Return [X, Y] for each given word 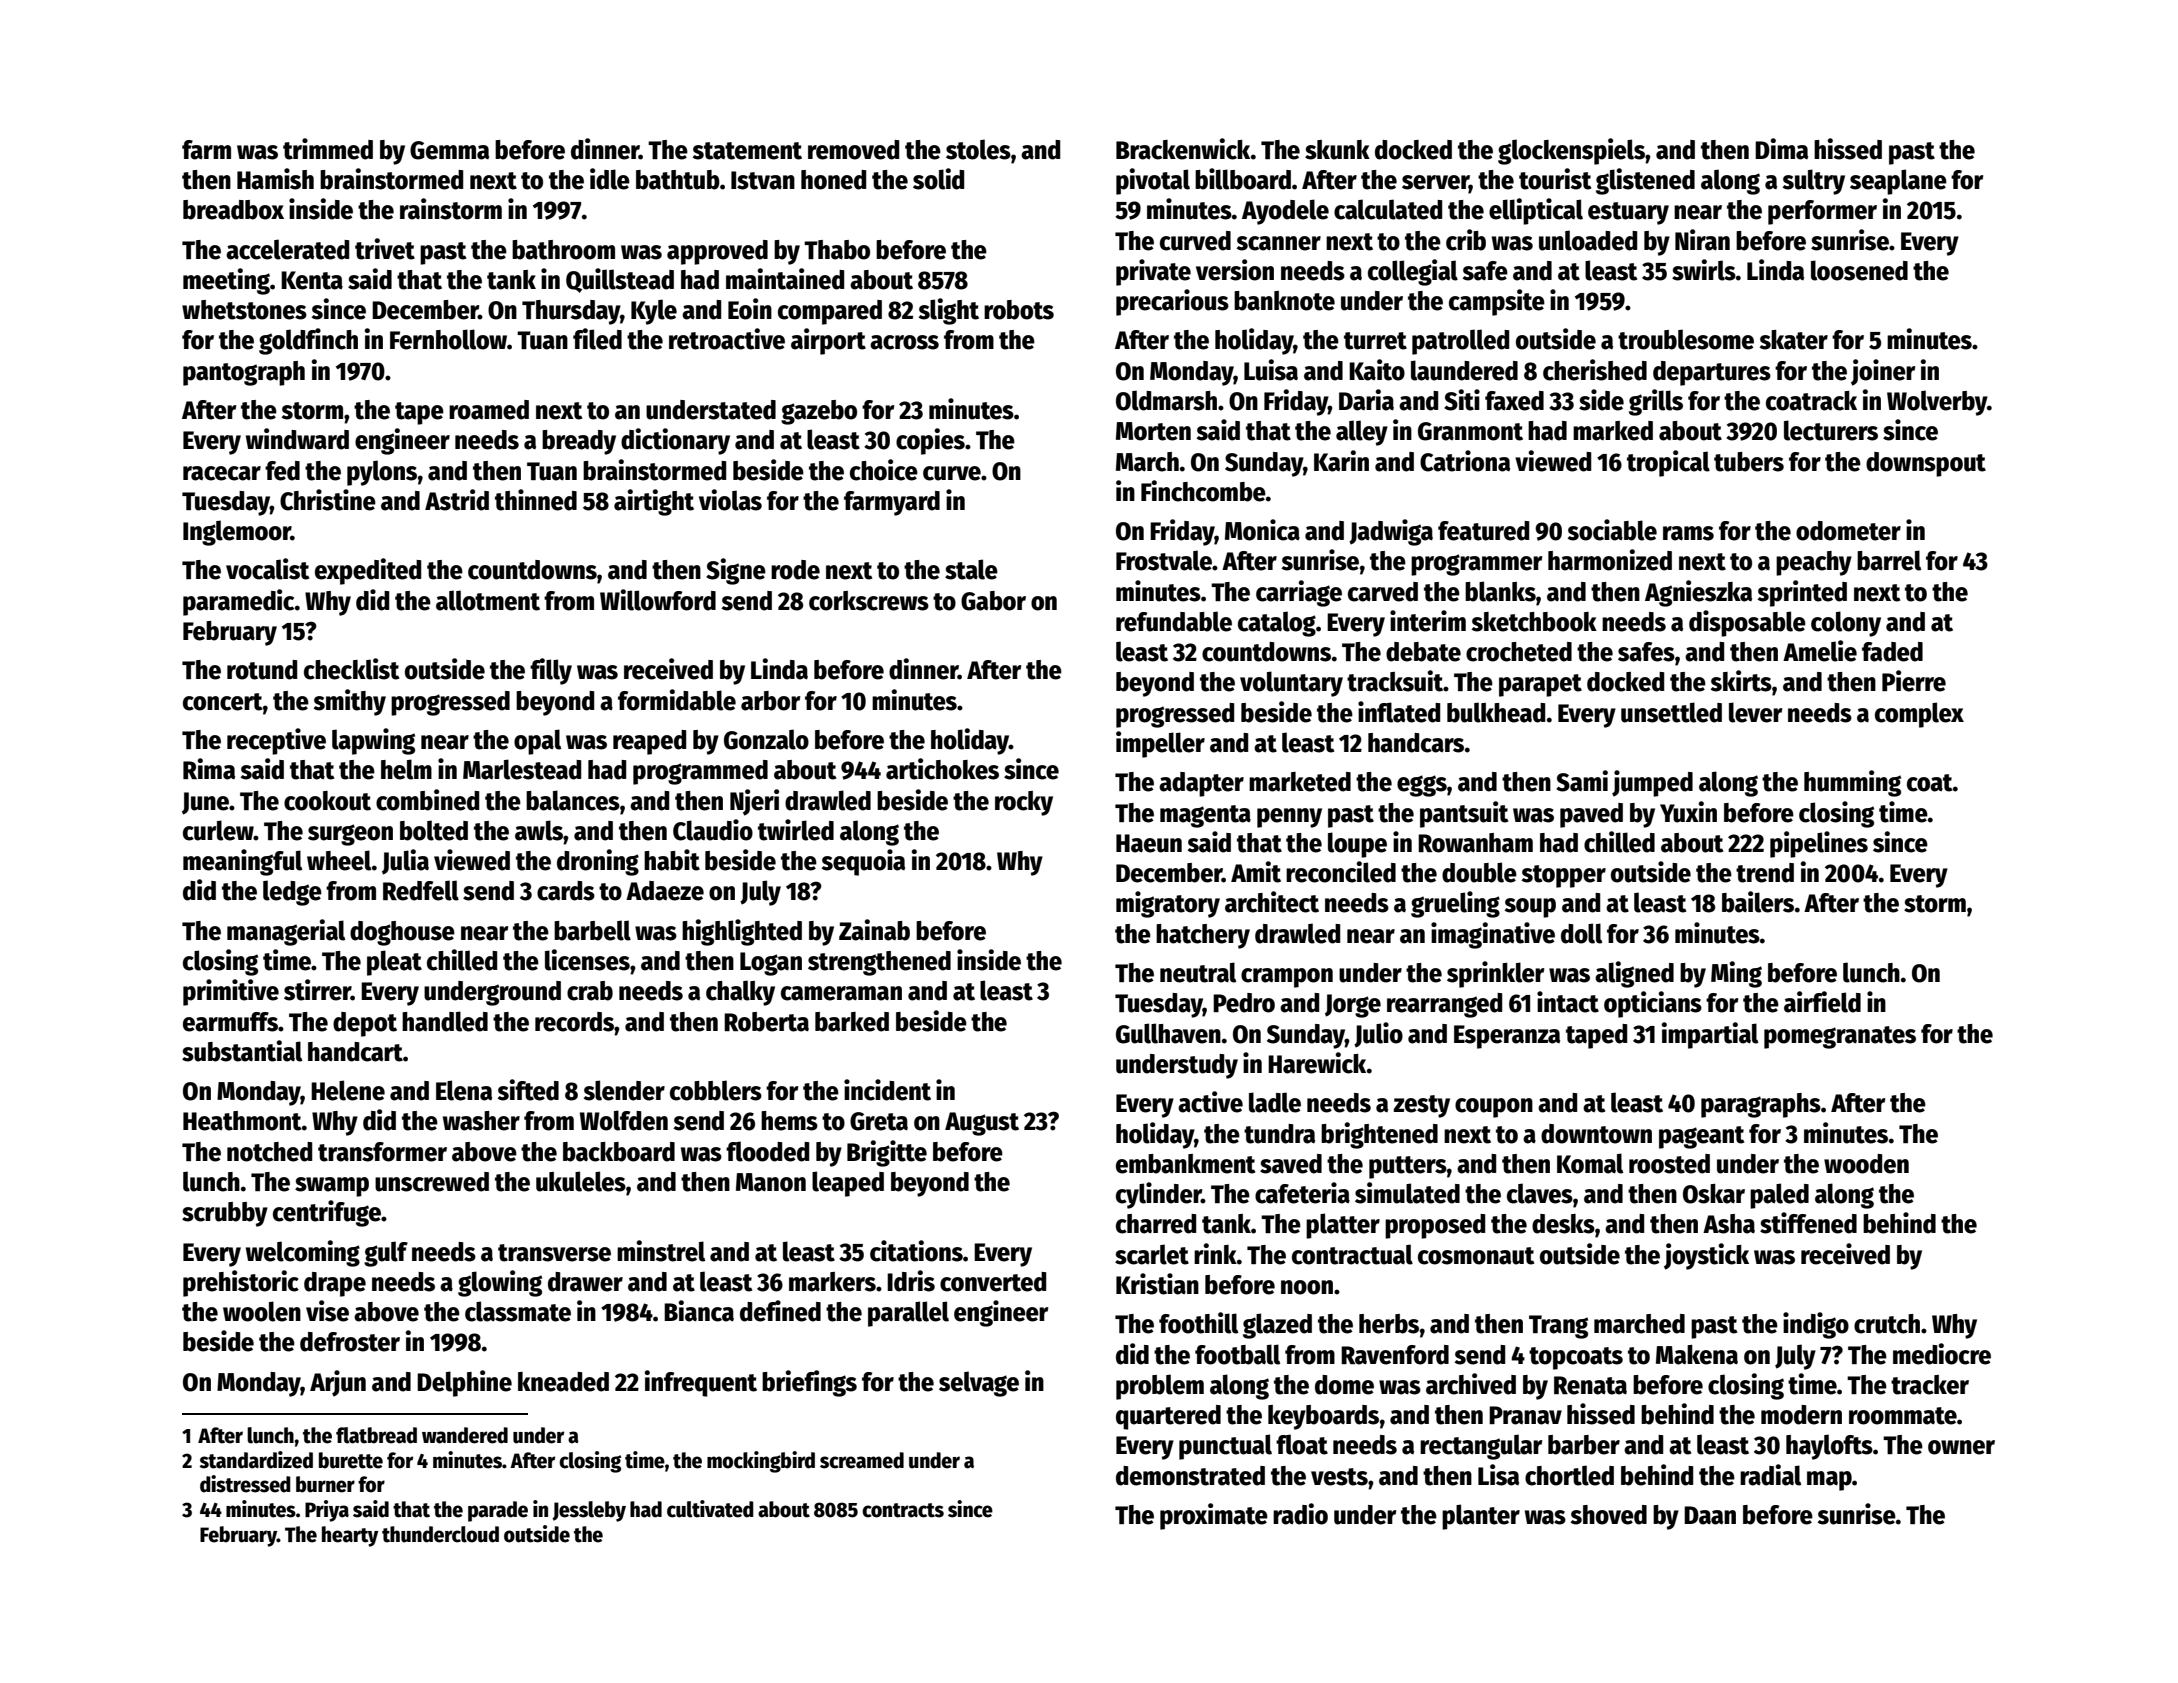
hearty [350, 1536]
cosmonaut [1476, 1256]
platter [1343, 1226]
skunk [1337, 150]
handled [445, 1021]
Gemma [449, 150]
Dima [1781, 149]
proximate [1214, 1516]
